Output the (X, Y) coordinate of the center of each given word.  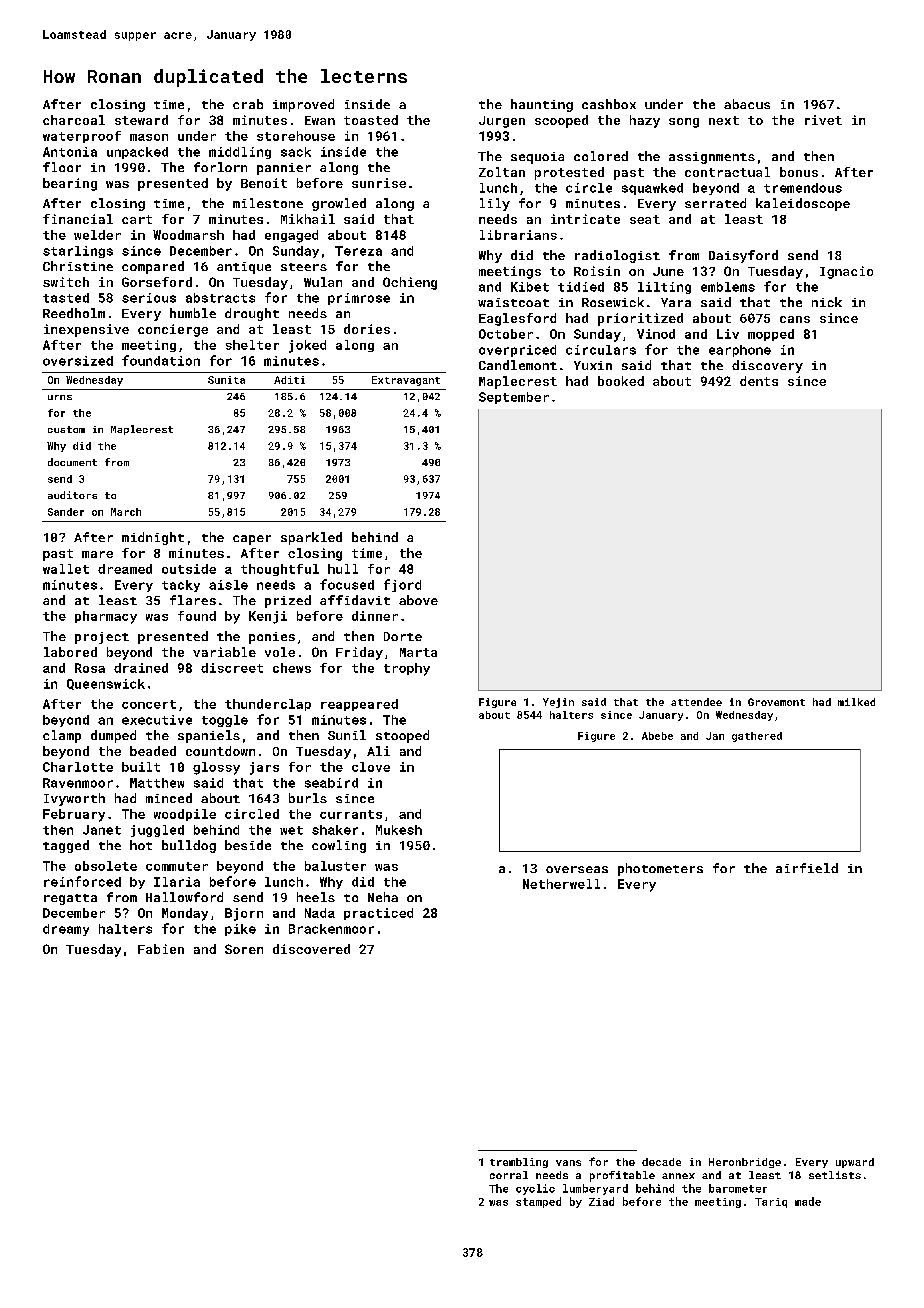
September (514, 398)
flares (193, 600)
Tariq (771, 1203)
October (506, 334)
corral (509, 1175)
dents (759, 381)
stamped (538, 1202)
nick (827, 302)
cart (137, 219)
